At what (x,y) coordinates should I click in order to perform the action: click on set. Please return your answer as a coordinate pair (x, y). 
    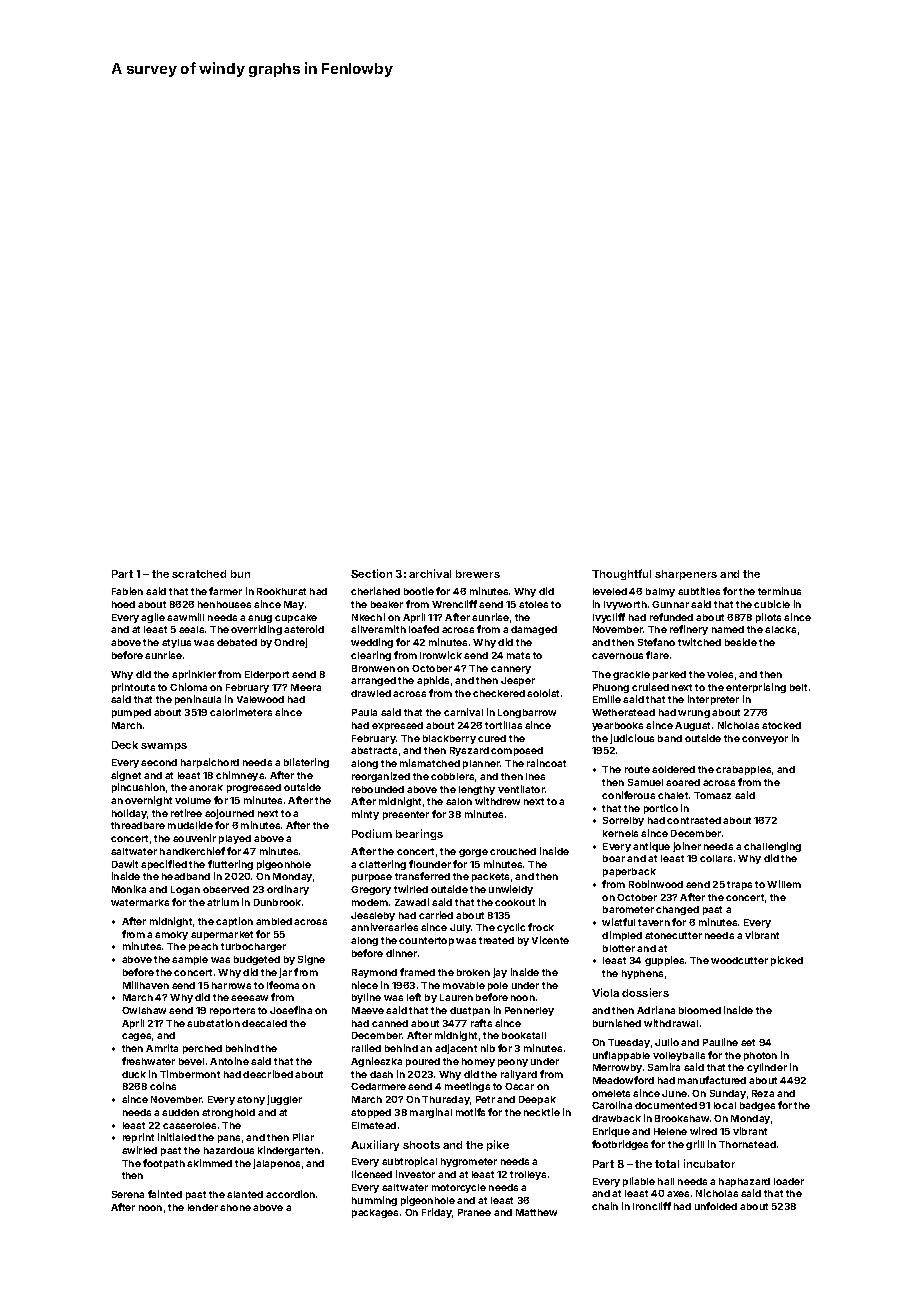
    Looking at the image, I should click on (748, 1042).
